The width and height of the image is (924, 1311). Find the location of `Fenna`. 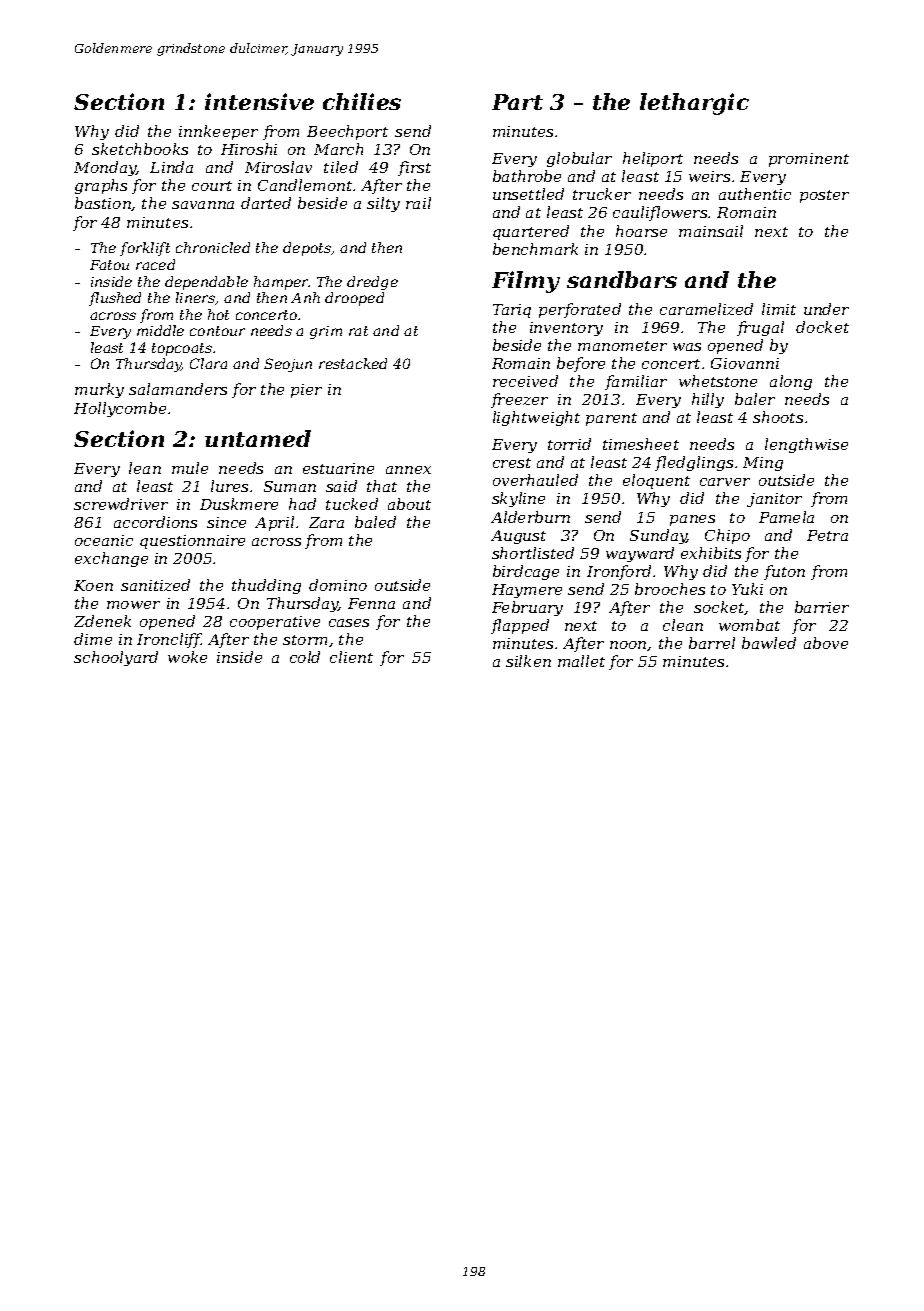

Fenna is located at coordinates (371, 603).
